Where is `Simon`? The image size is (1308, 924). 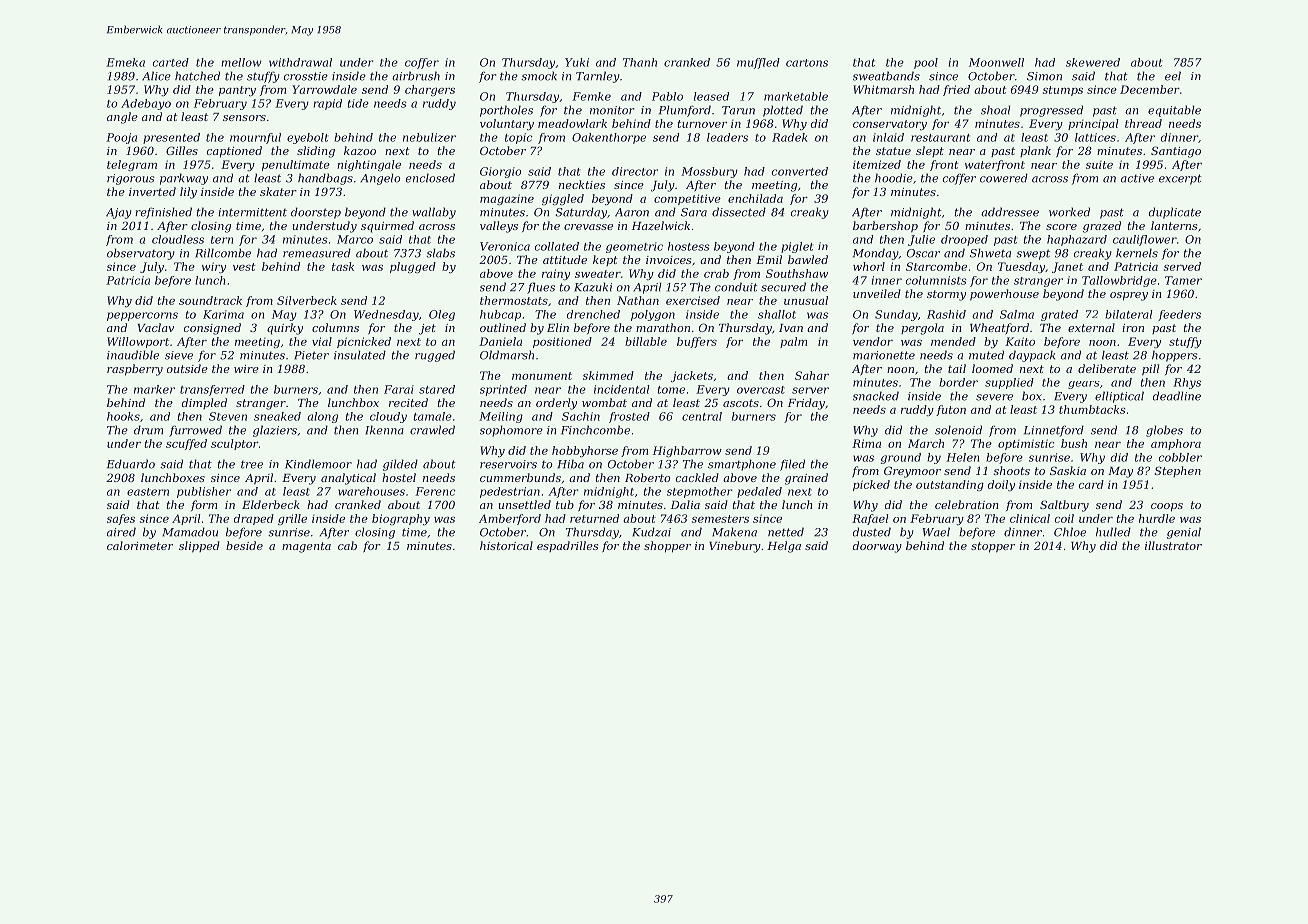
Simon is located at coordinates (1044, 76).
